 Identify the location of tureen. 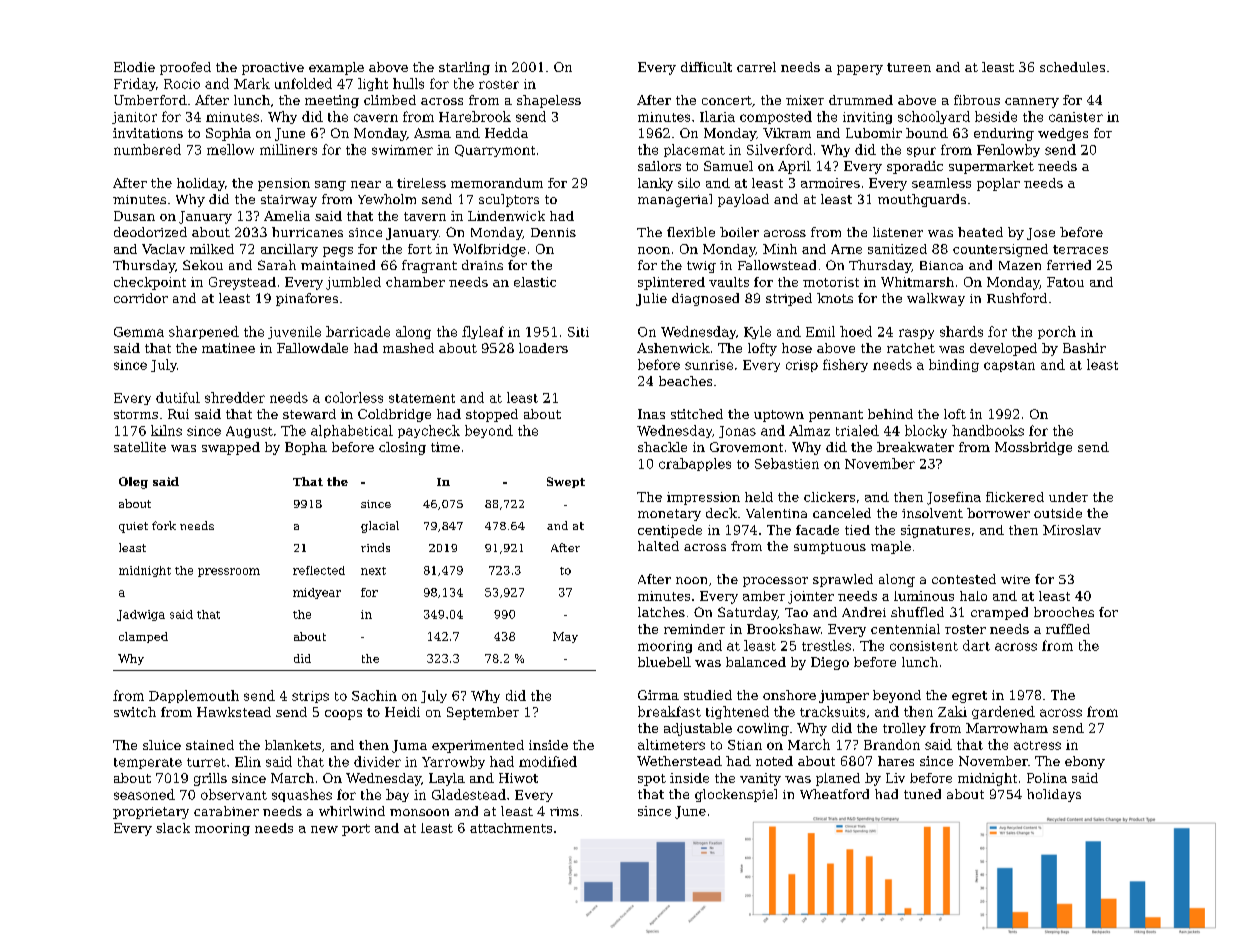
(909, 67).
